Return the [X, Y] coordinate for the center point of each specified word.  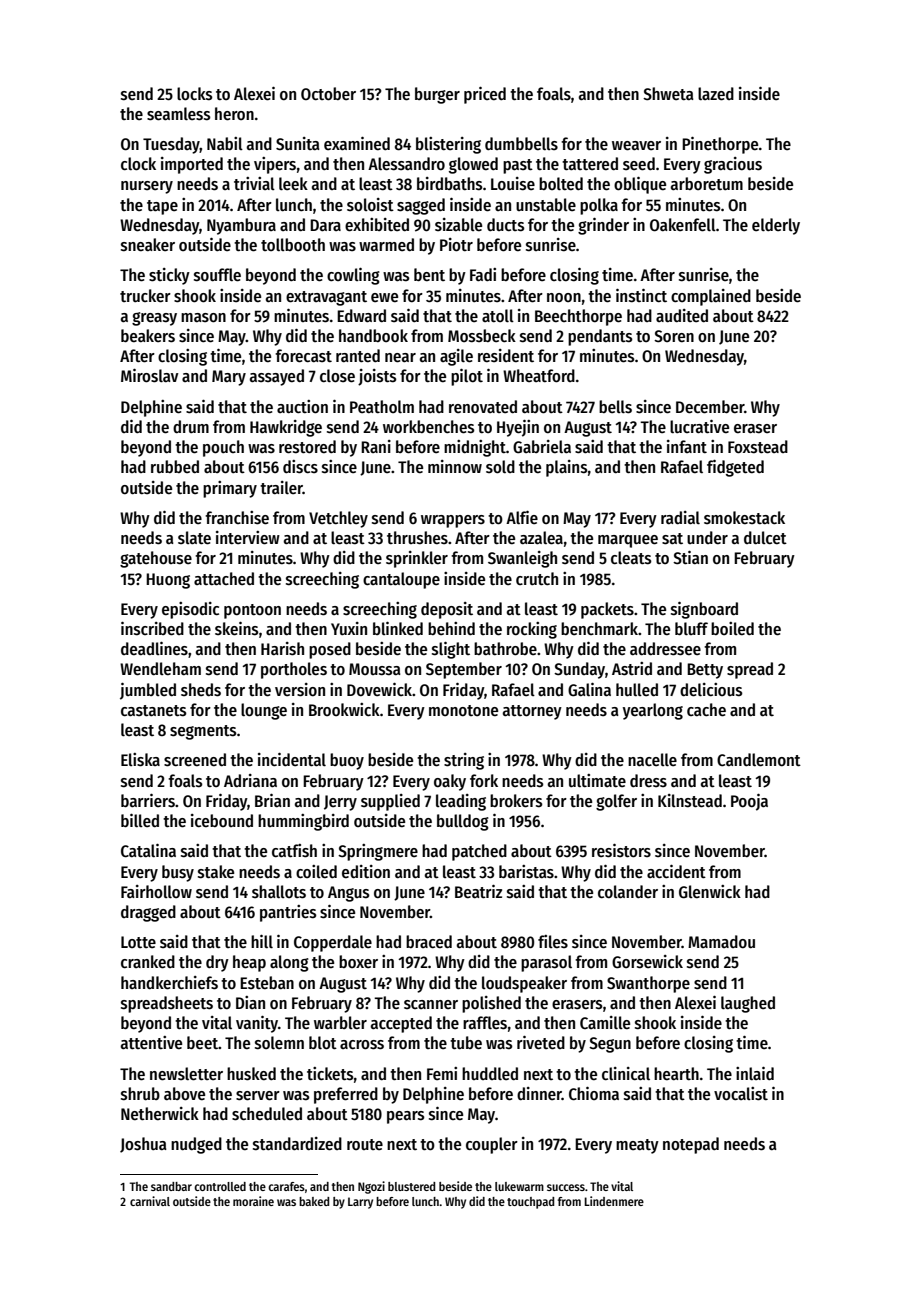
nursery [147, 187]
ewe [384, 298]
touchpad [530, 1203]
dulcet [765, 538]
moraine [253, 1201]
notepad [691, 1145]
